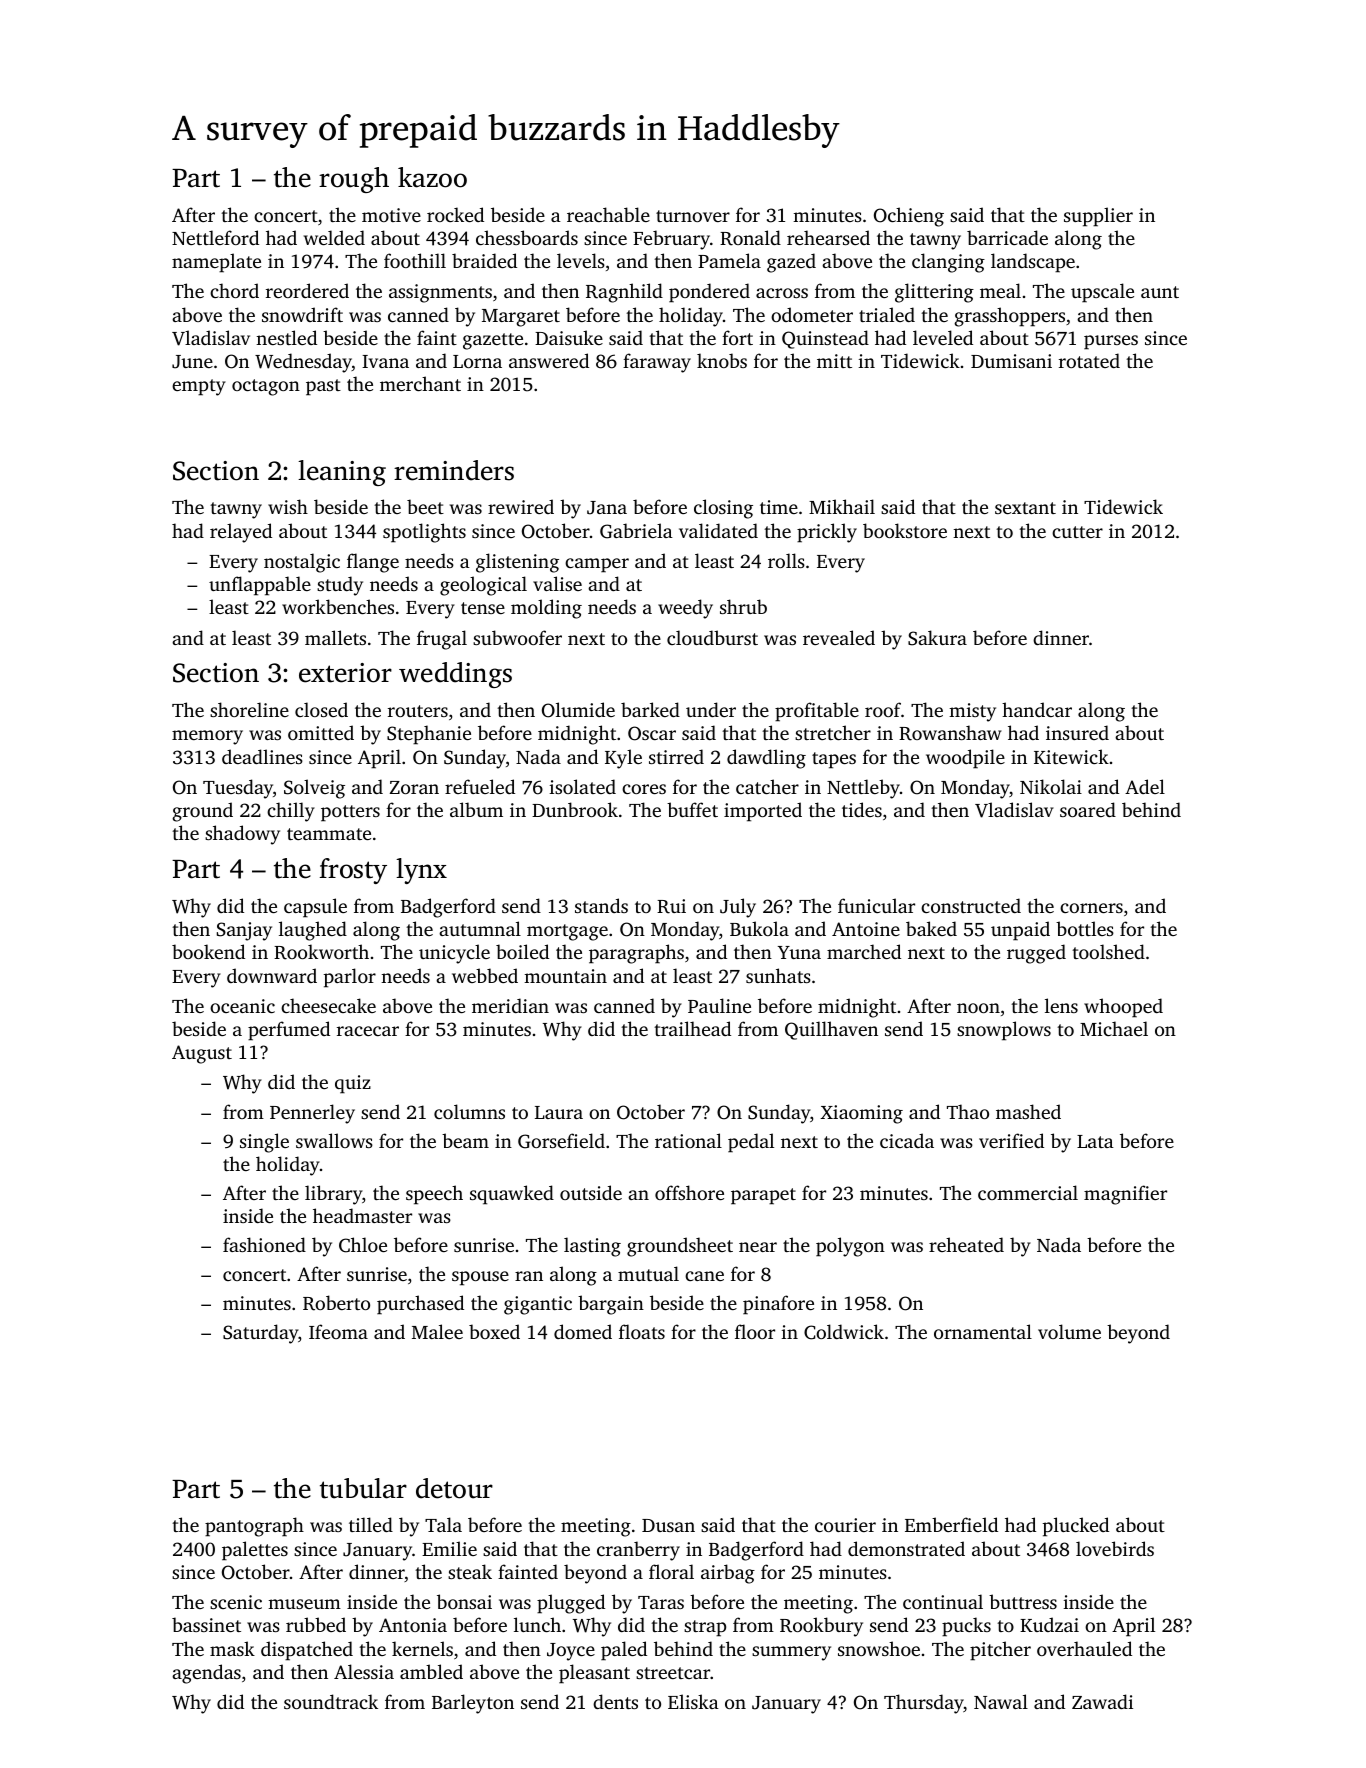 This screenshot has width=1366, height=1768. Describe the element at coordinates (232, 1648) in the screenshot. I see `mask` at that location.
